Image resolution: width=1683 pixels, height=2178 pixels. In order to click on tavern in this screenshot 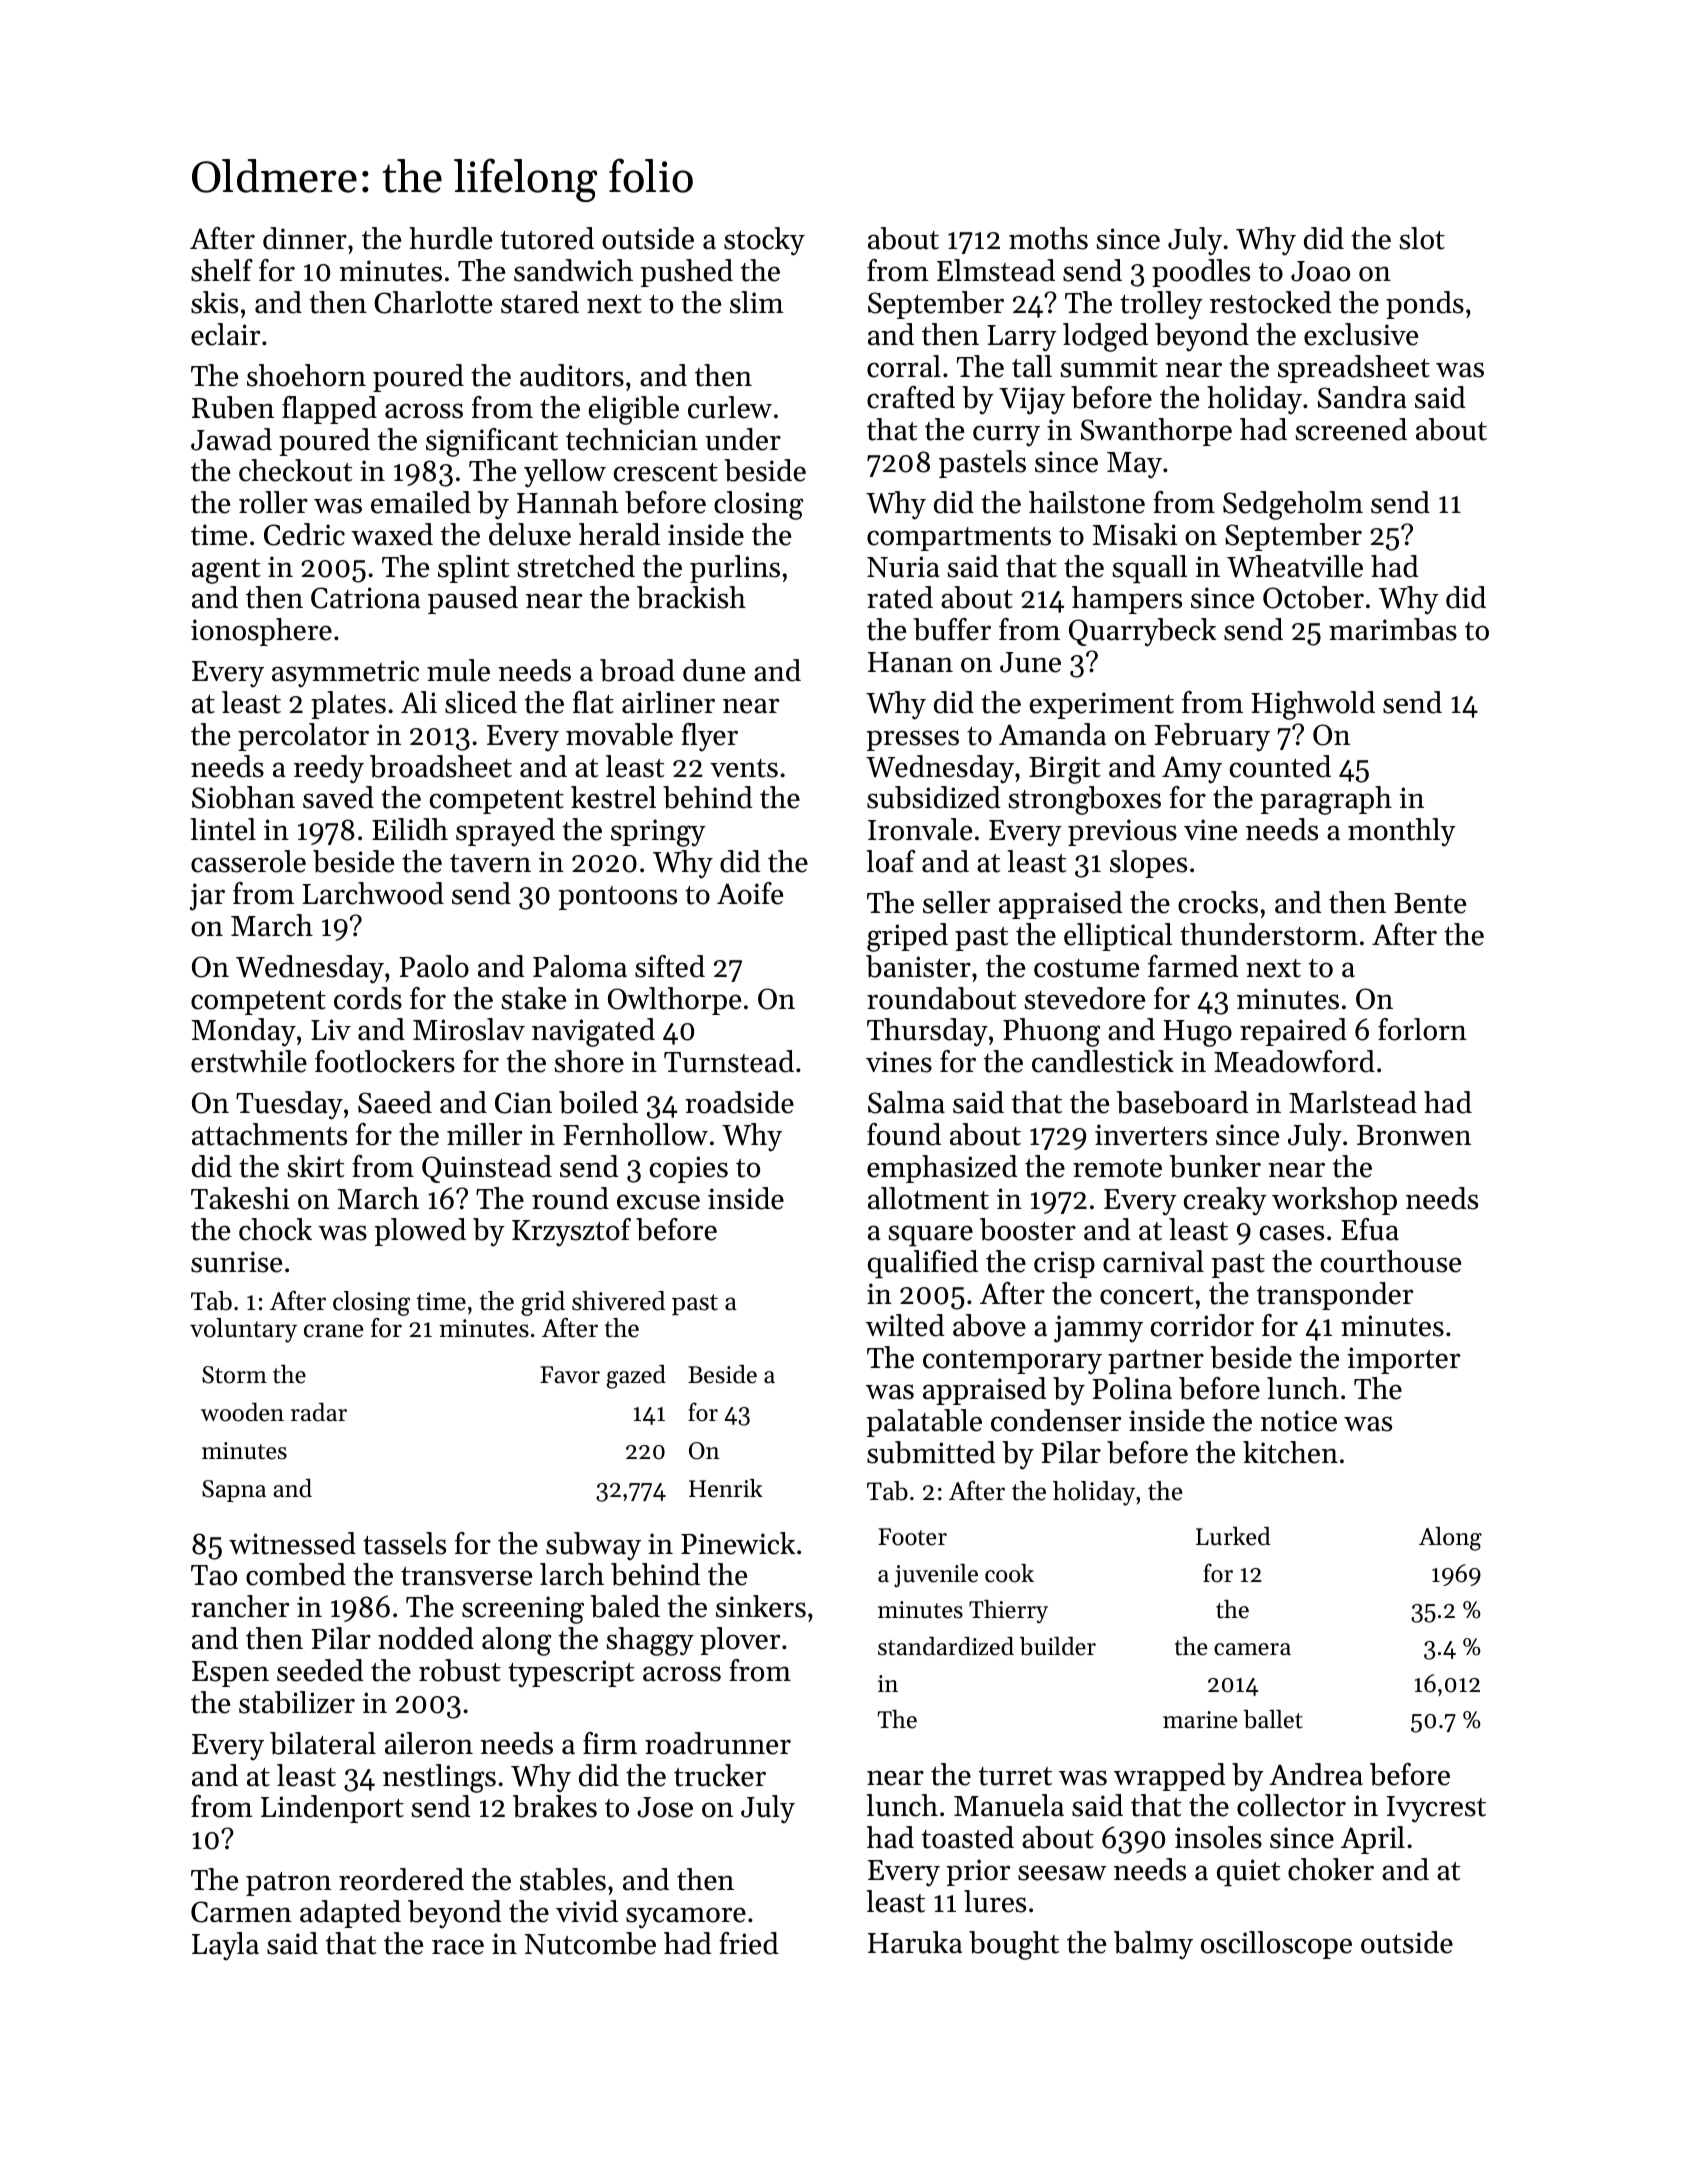, I will do `click(490, 863)`.
